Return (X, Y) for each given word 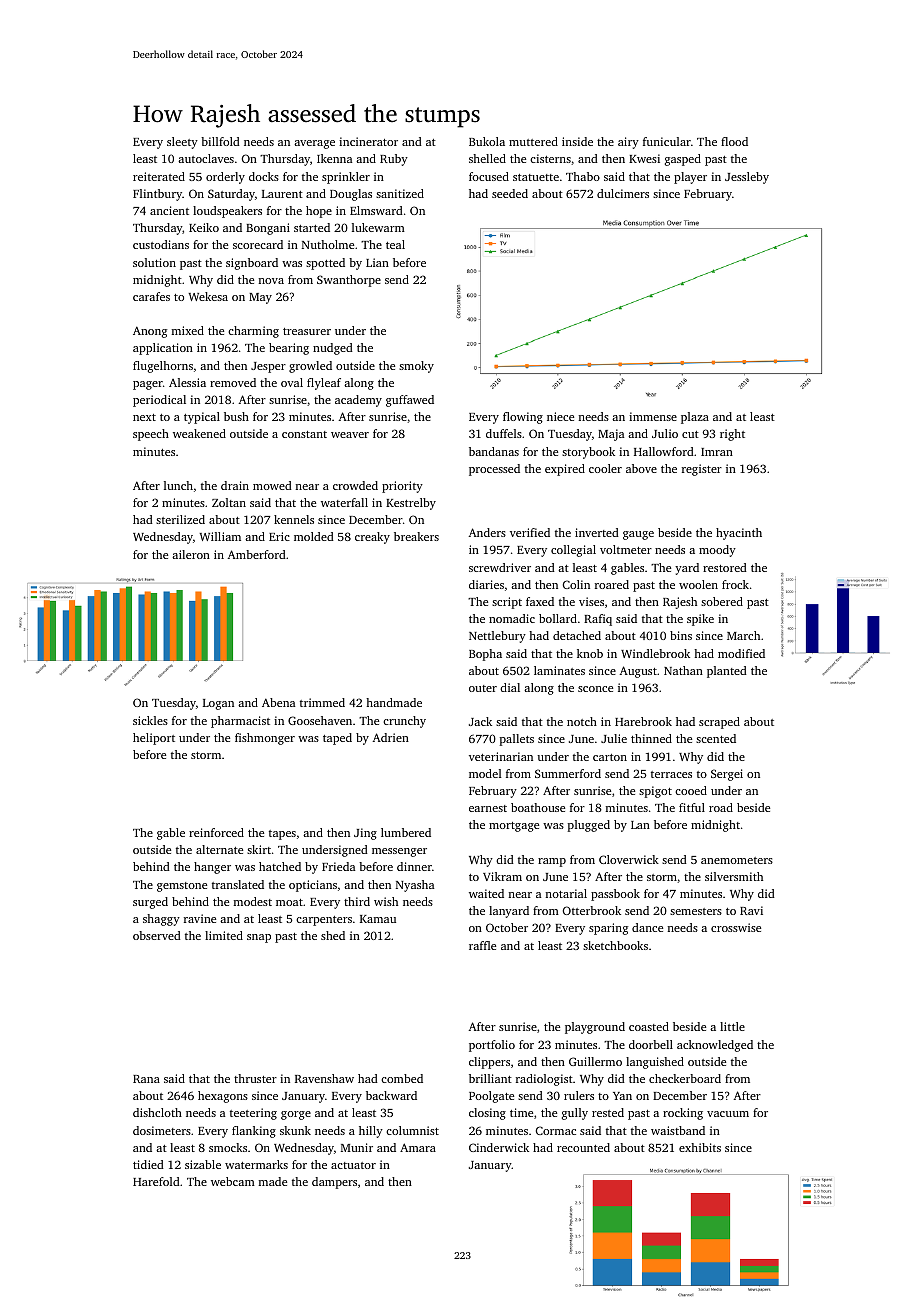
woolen (698, 584)
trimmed (322, 702)
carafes (151, 296)
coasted (649, 1026)
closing (487, 1114)
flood (734, 141)
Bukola (487, 141)
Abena (278, 702)
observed (157, 935)
